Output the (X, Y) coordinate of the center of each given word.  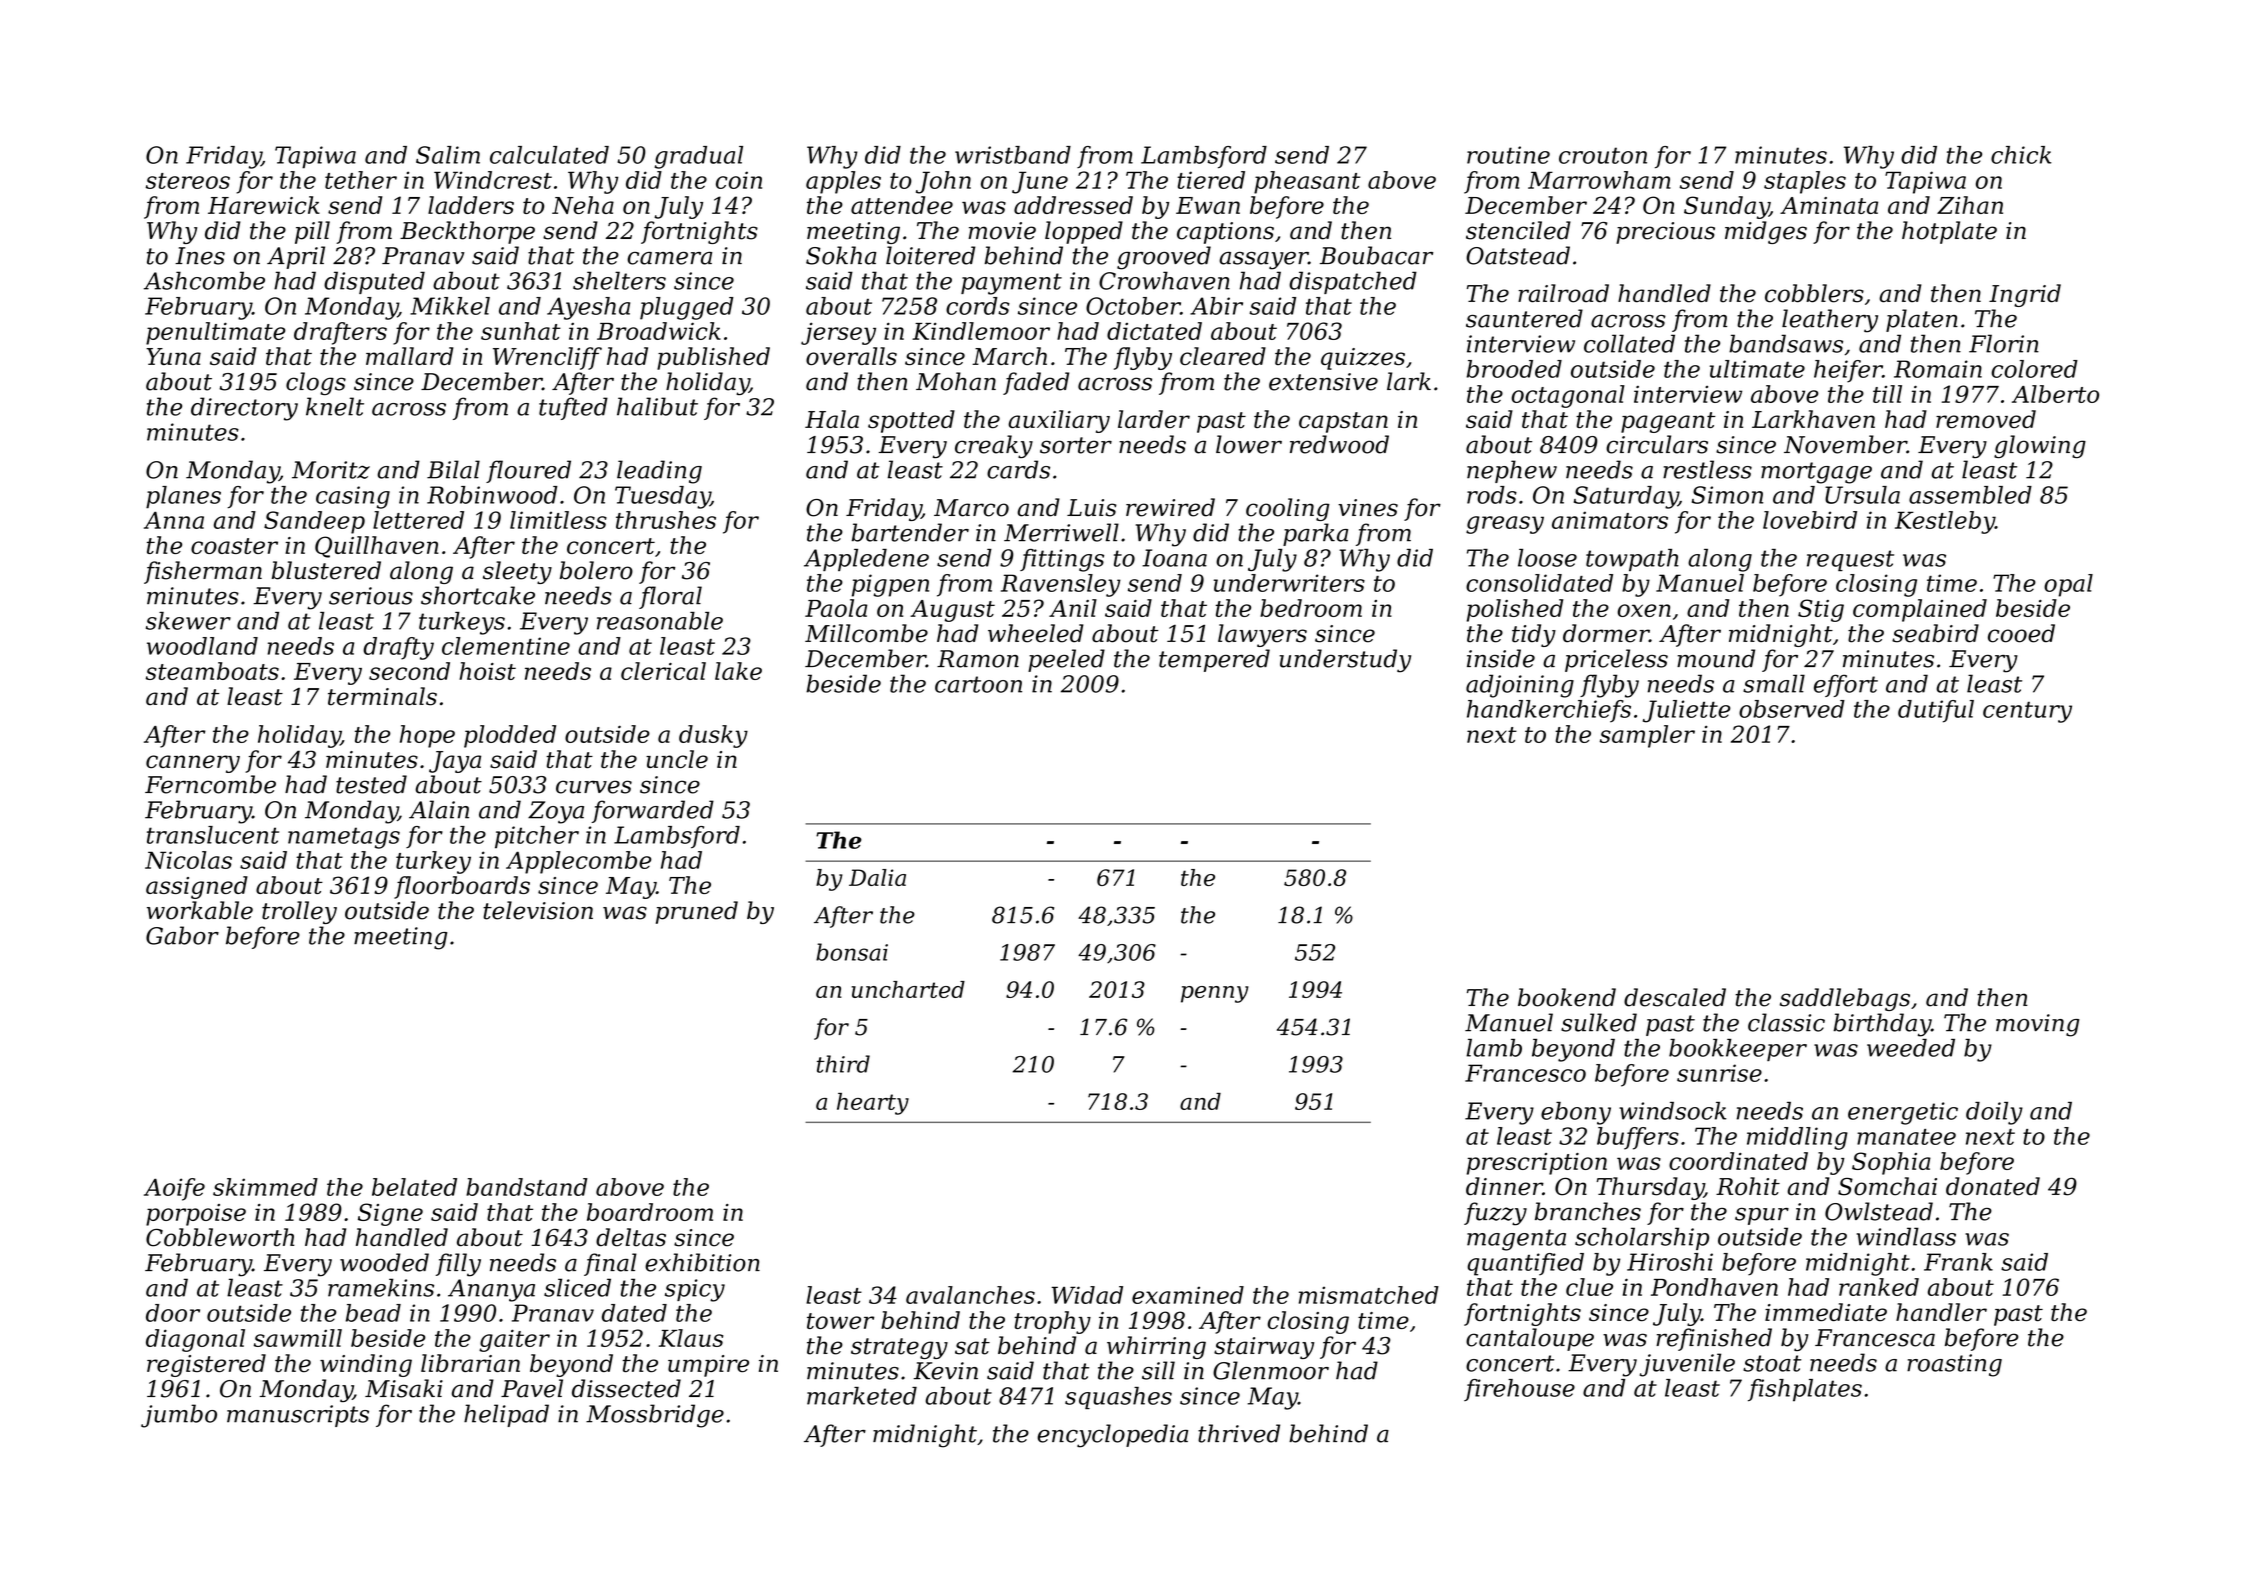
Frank (1958, 1262)
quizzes (1363, 359)
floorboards (462, 887)
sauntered (1524, 318)
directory (244, 409)
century (2027, 712)
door (173, 1313)
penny (1215, 994)
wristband (1013, 155)
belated (414, 1187)
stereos (188, 181)
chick (2021, 155)
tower (840, 1321)
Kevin (946, 1371)
